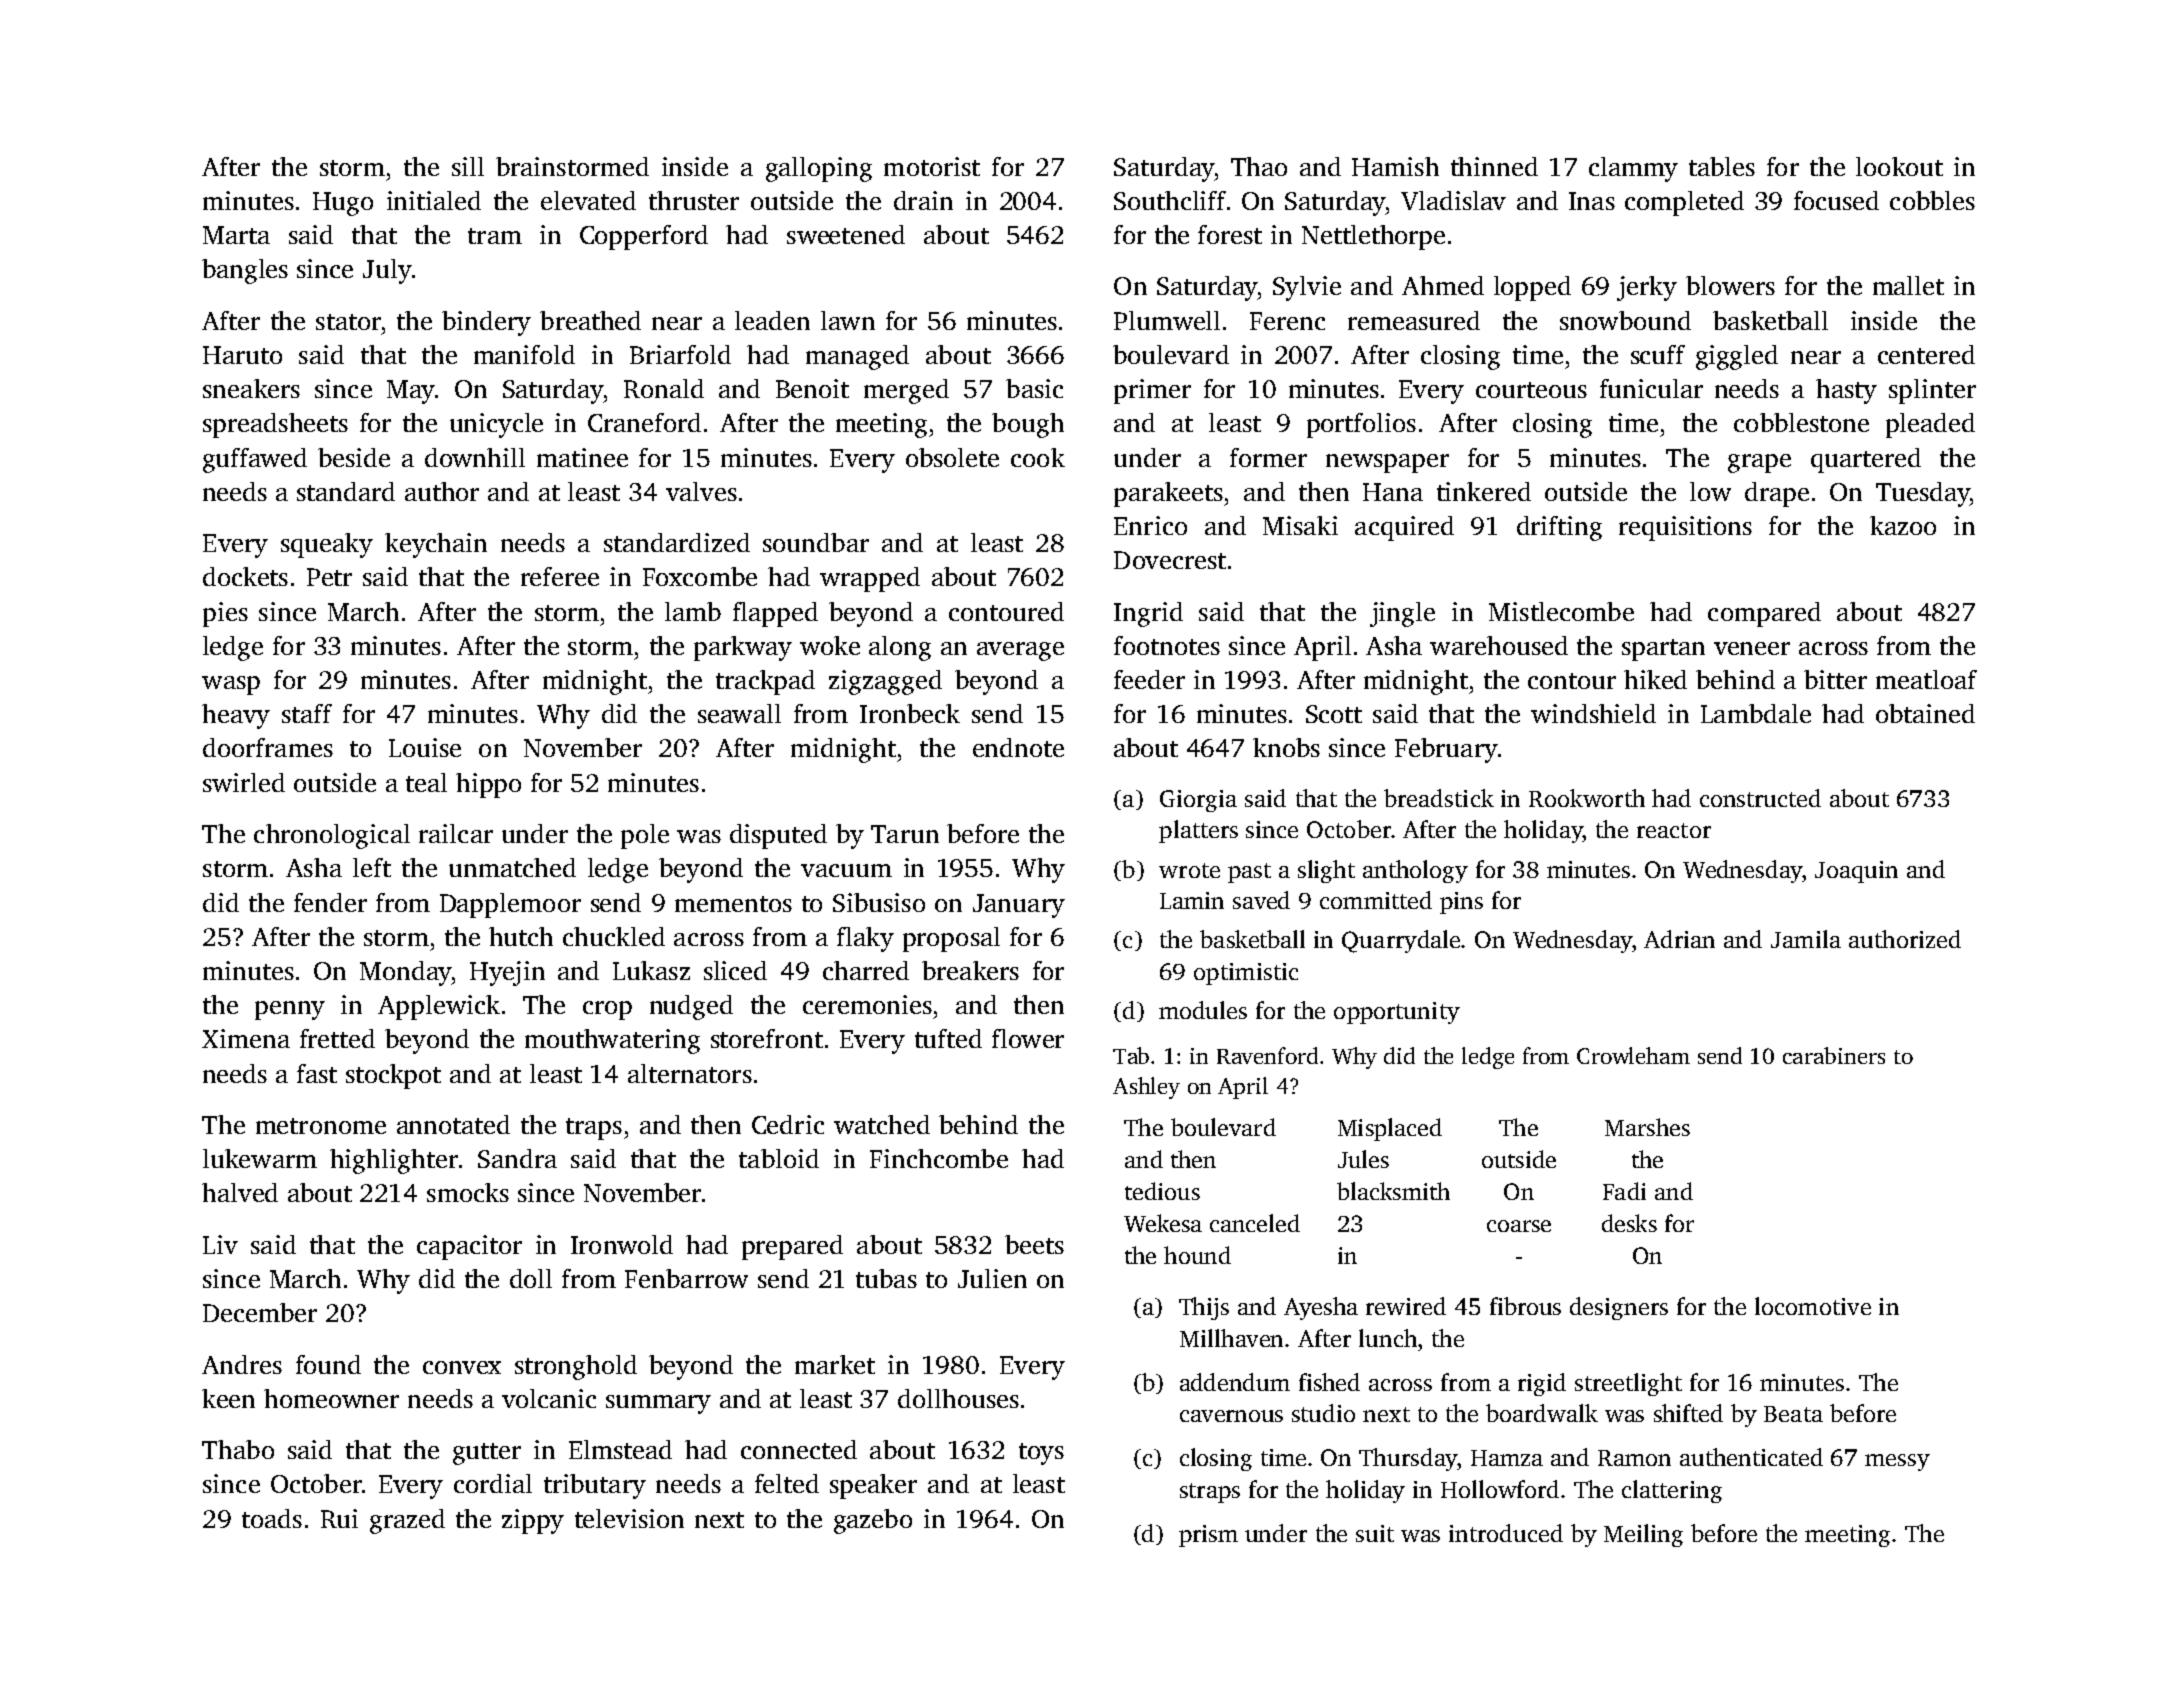 The height and width of the image is (1683, 2178). What do you see at coordinates (1926, 354) in the image?
I see `centered` at bounding box center [1926, 354].
